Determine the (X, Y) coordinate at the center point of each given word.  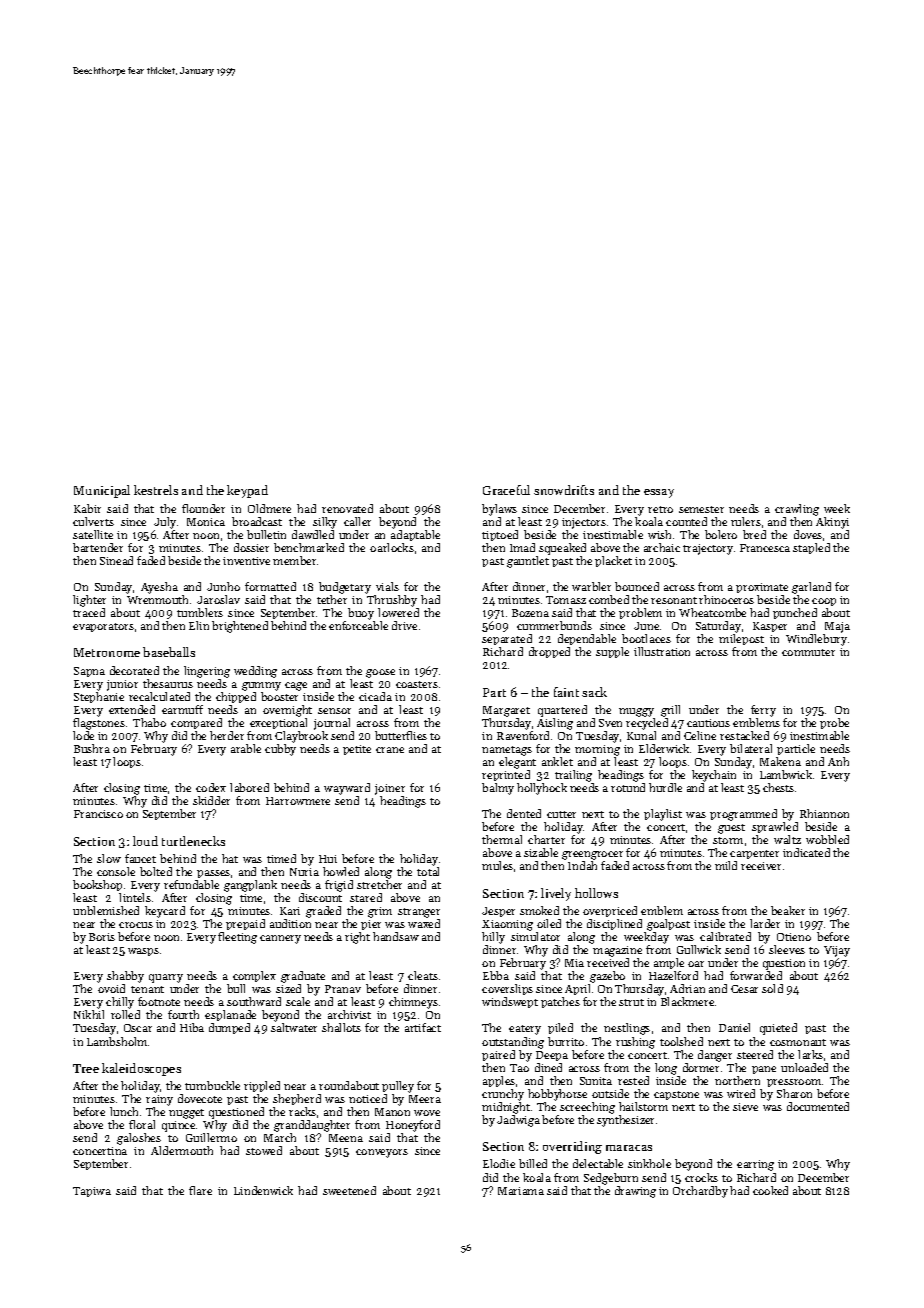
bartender (98, 547)
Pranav (343, 989)
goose (380, 673)
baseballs (169, 652)
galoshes (139, 1139)
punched (795, 613)
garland (811, 588)
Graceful (506, 490)
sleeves (787, 949)
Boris (102, 937)
